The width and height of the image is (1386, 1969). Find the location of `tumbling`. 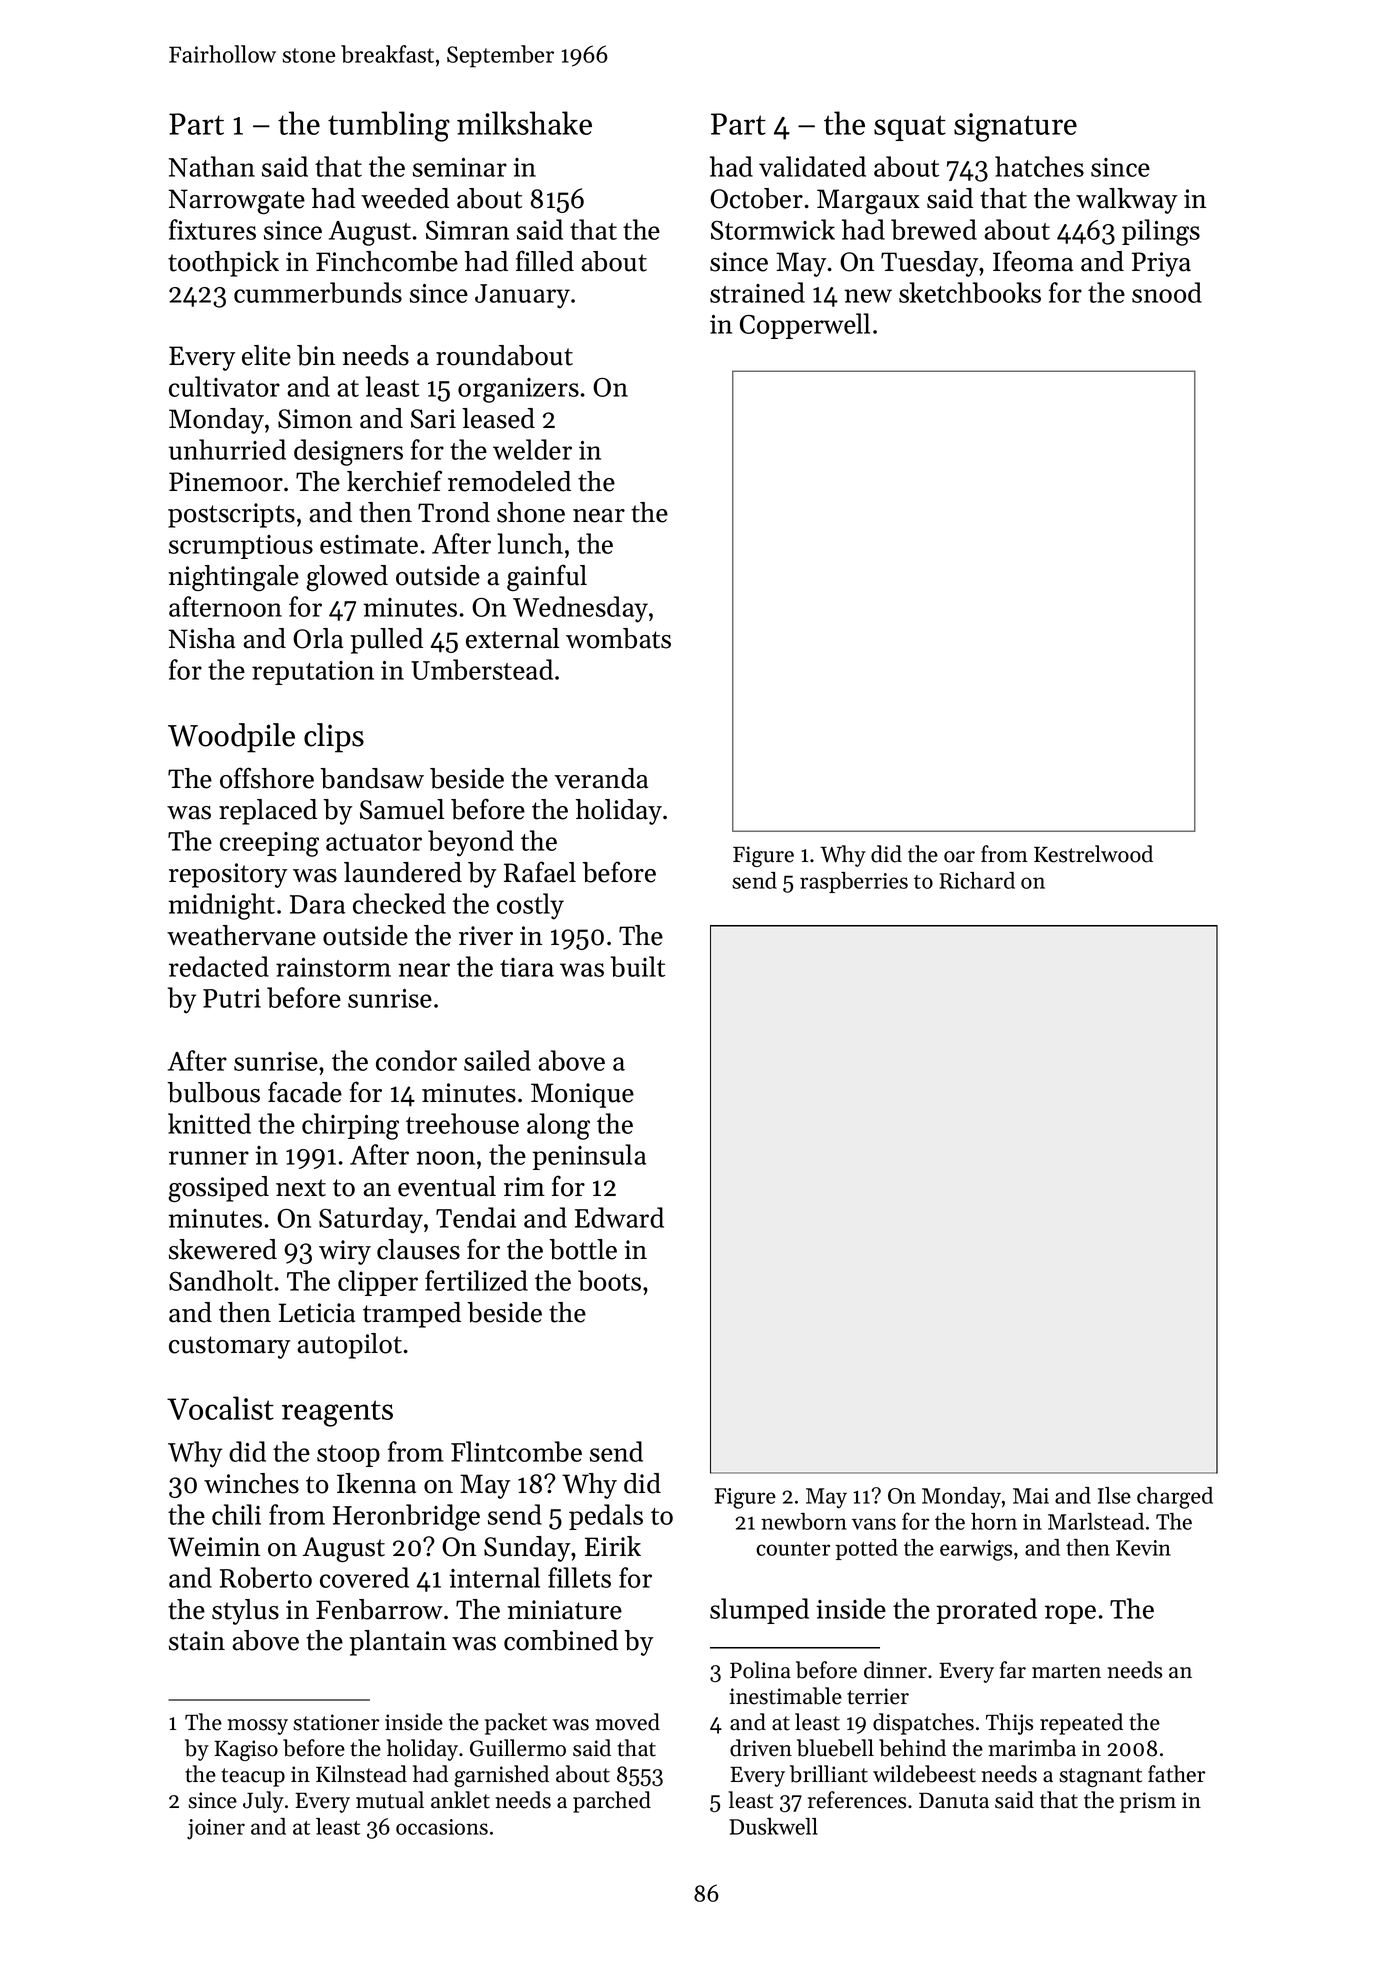

tumbling is located at coordinates (389, 126).
